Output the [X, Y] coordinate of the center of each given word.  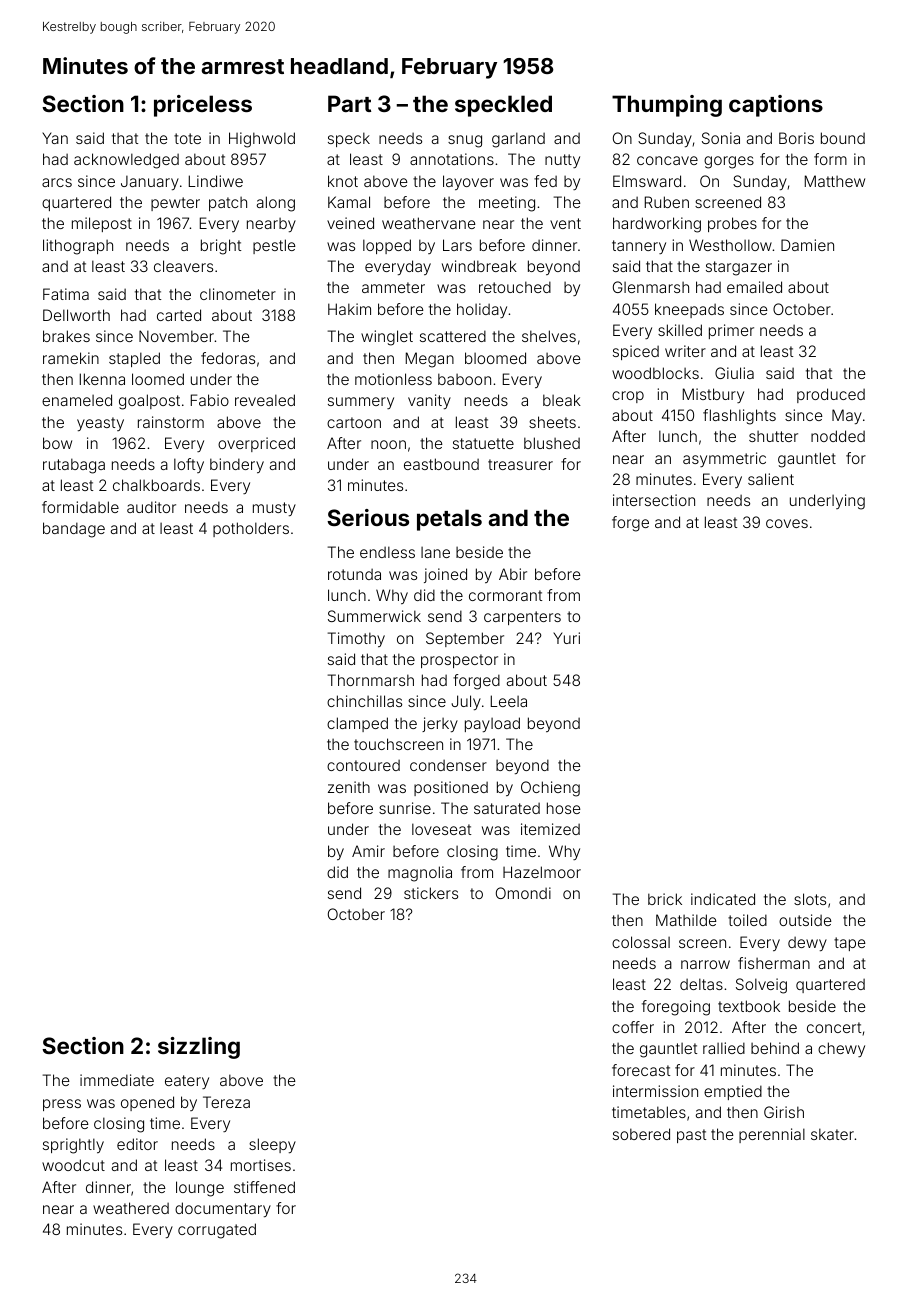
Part [349, 103]
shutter [773, 436]
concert [834, 1027]
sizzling [199, 1048]
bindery [237, 465]
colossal [641, 942]
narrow [705, 964]
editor [137, 1144]
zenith [349, 787]
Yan [55, 138]
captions [776, 106]
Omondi [523, 893]
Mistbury [713, 395]
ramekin [71, 358]
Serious [368, 517]
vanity [429, 401]
